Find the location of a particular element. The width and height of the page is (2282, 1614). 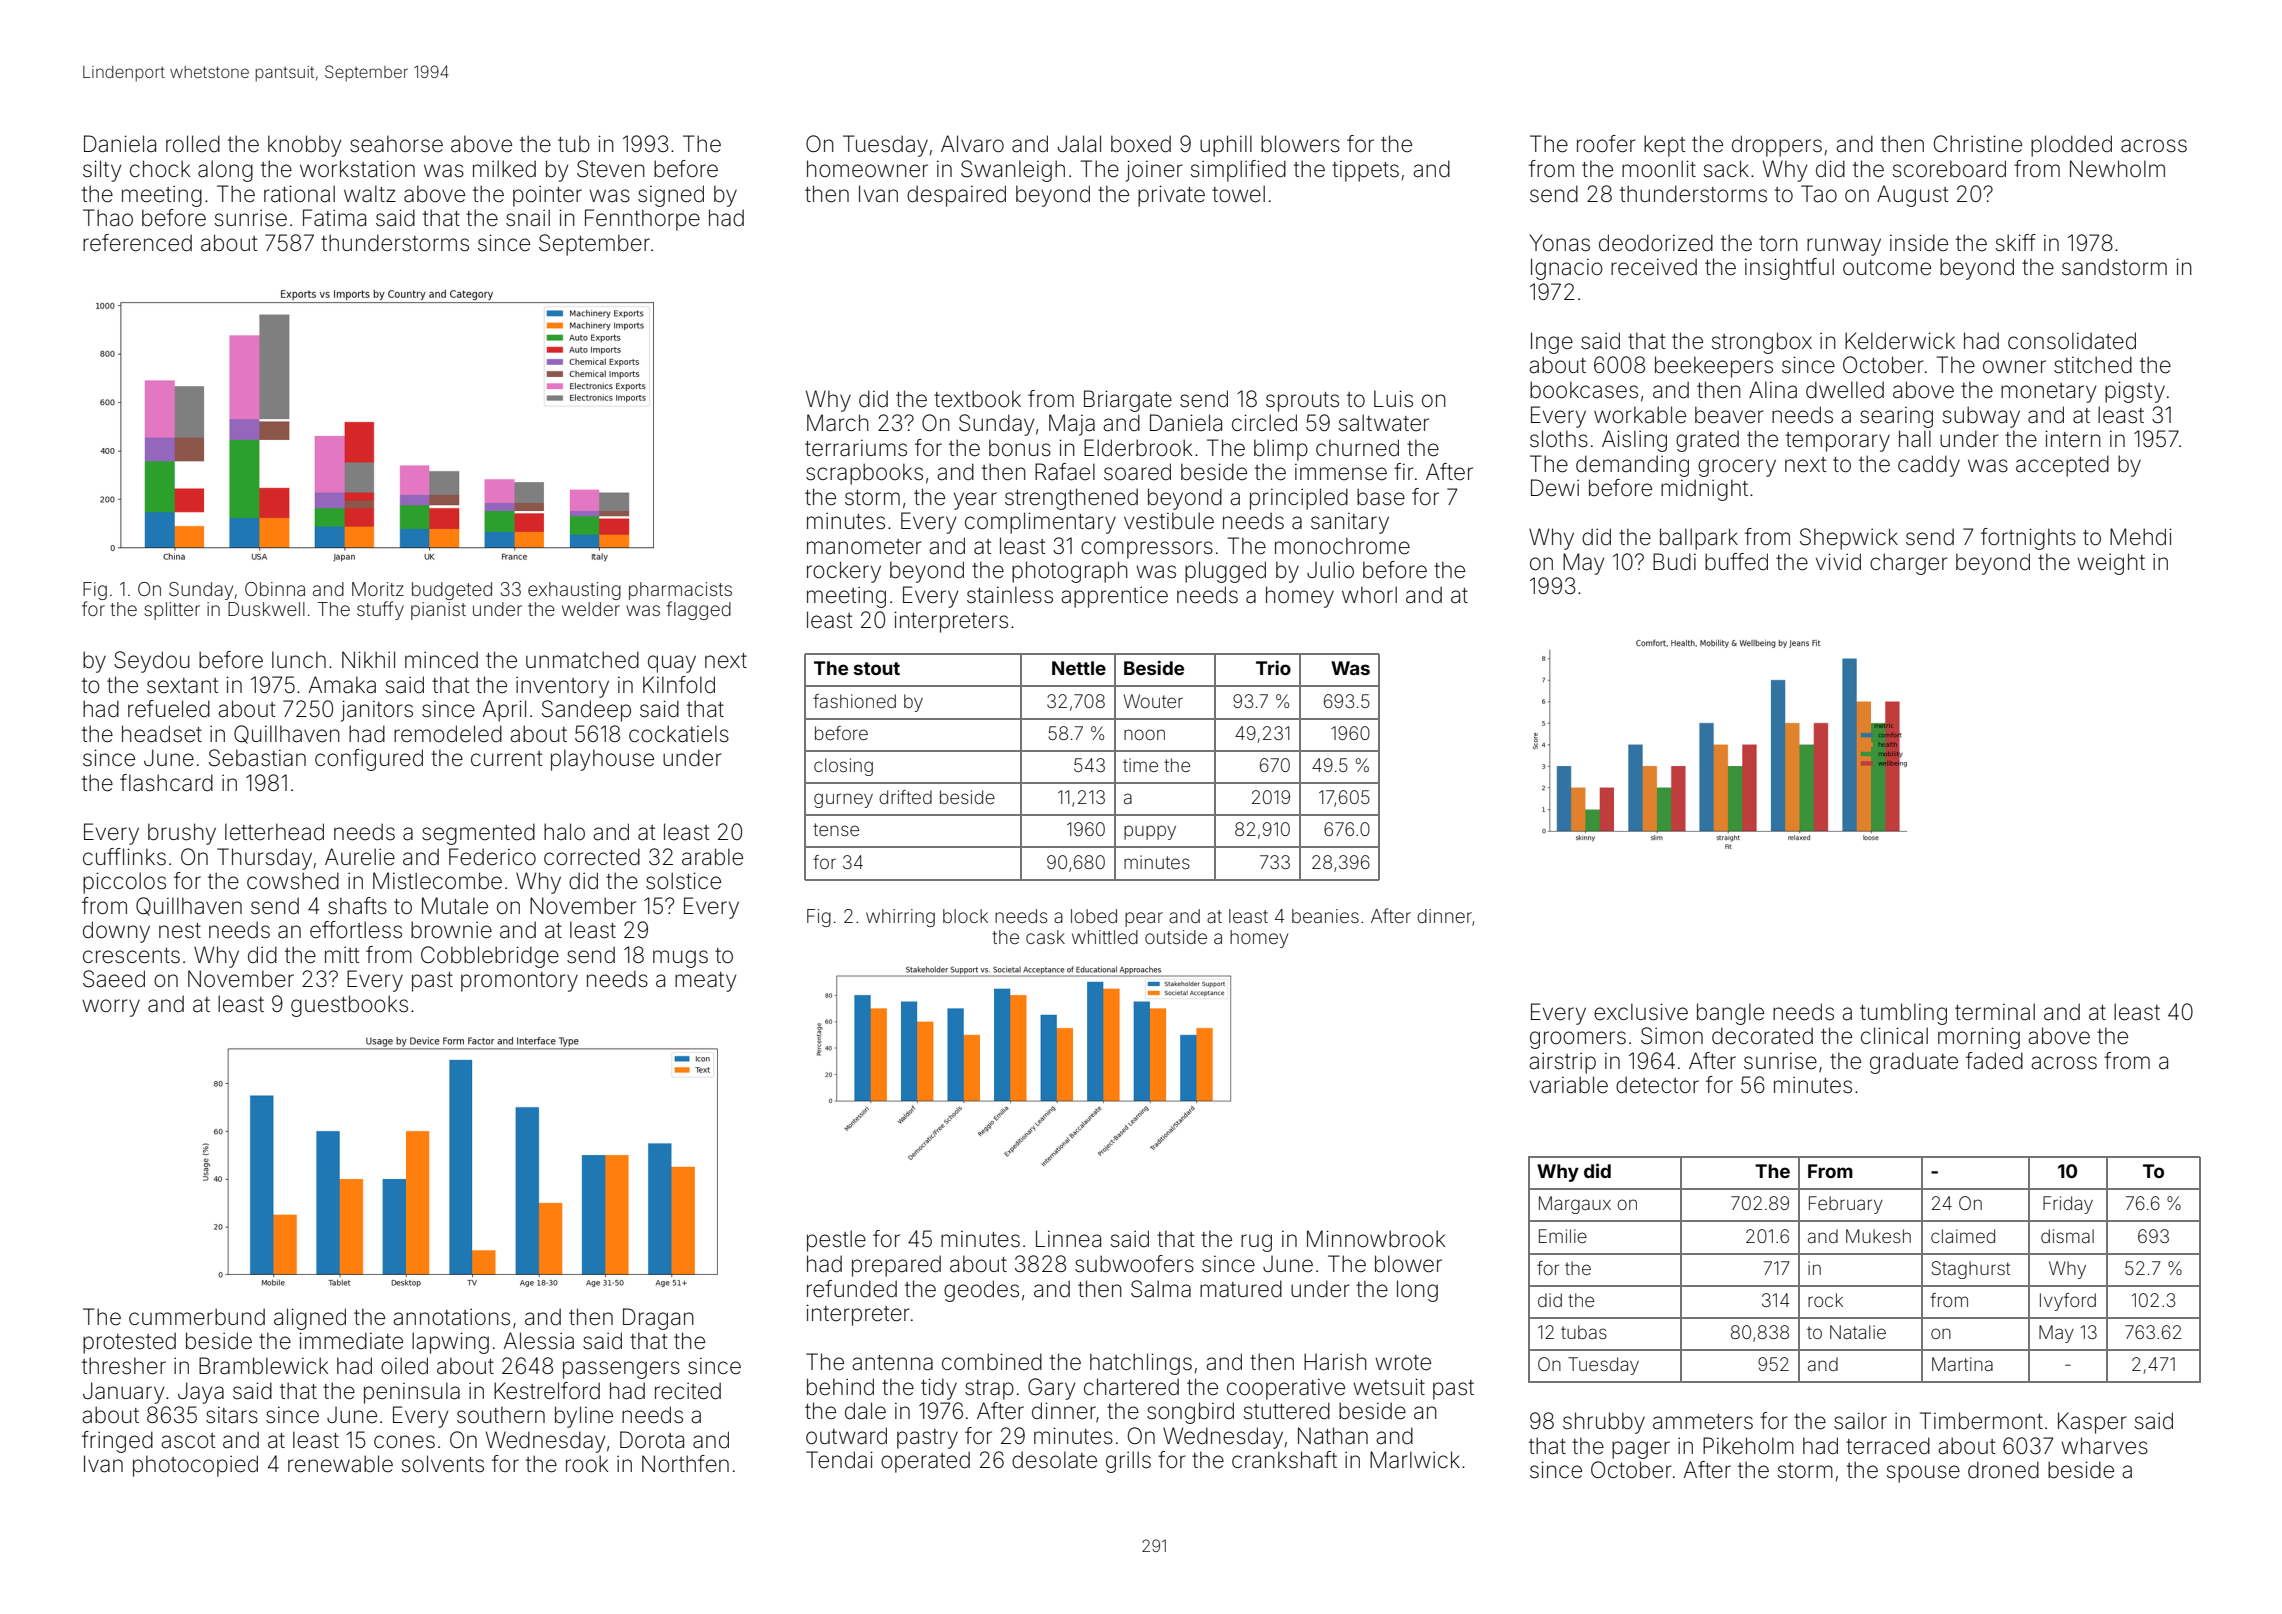

uphill is located at coordinates (1226, 146).
